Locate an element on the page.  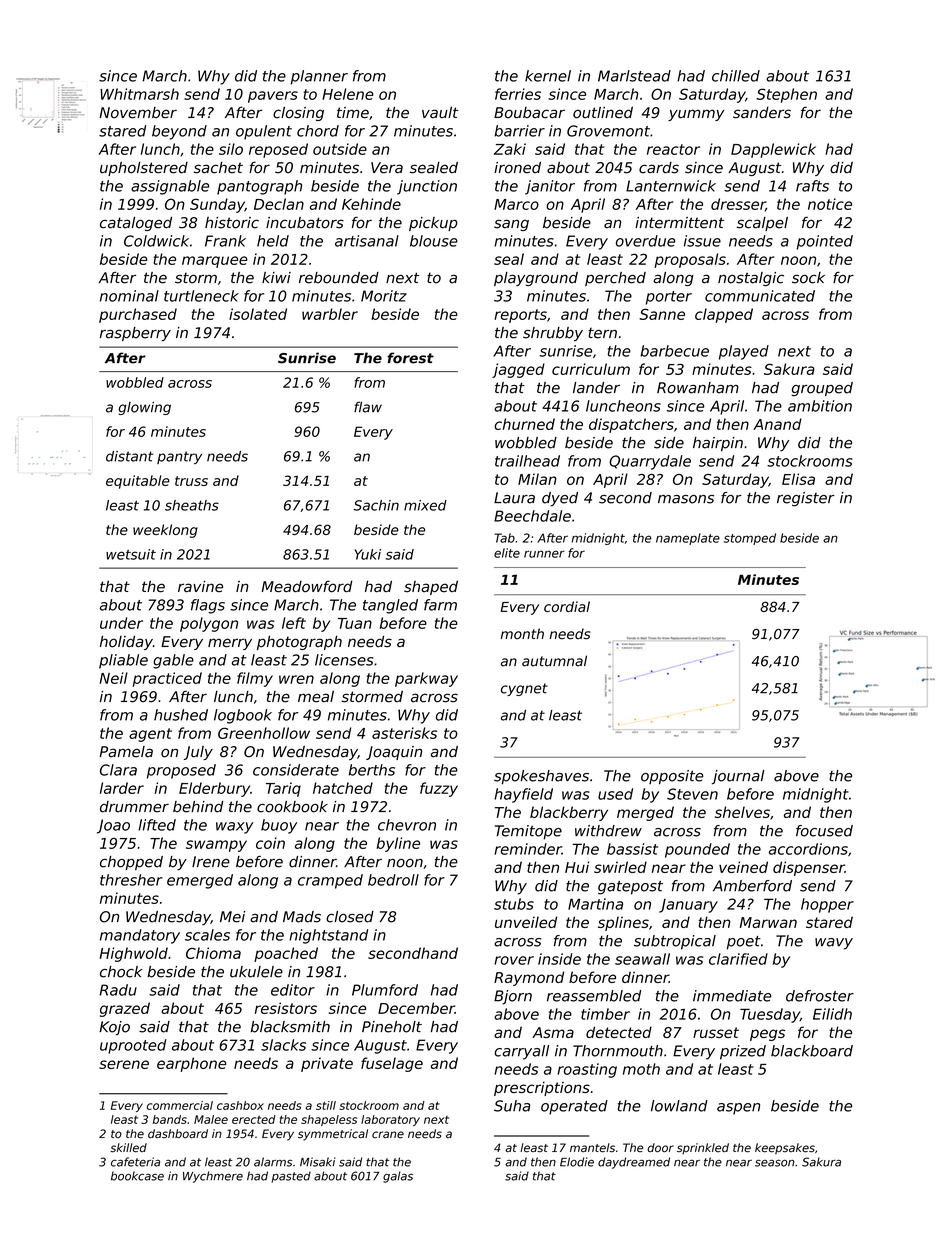
seawall is located at coordinates (642, 959).
